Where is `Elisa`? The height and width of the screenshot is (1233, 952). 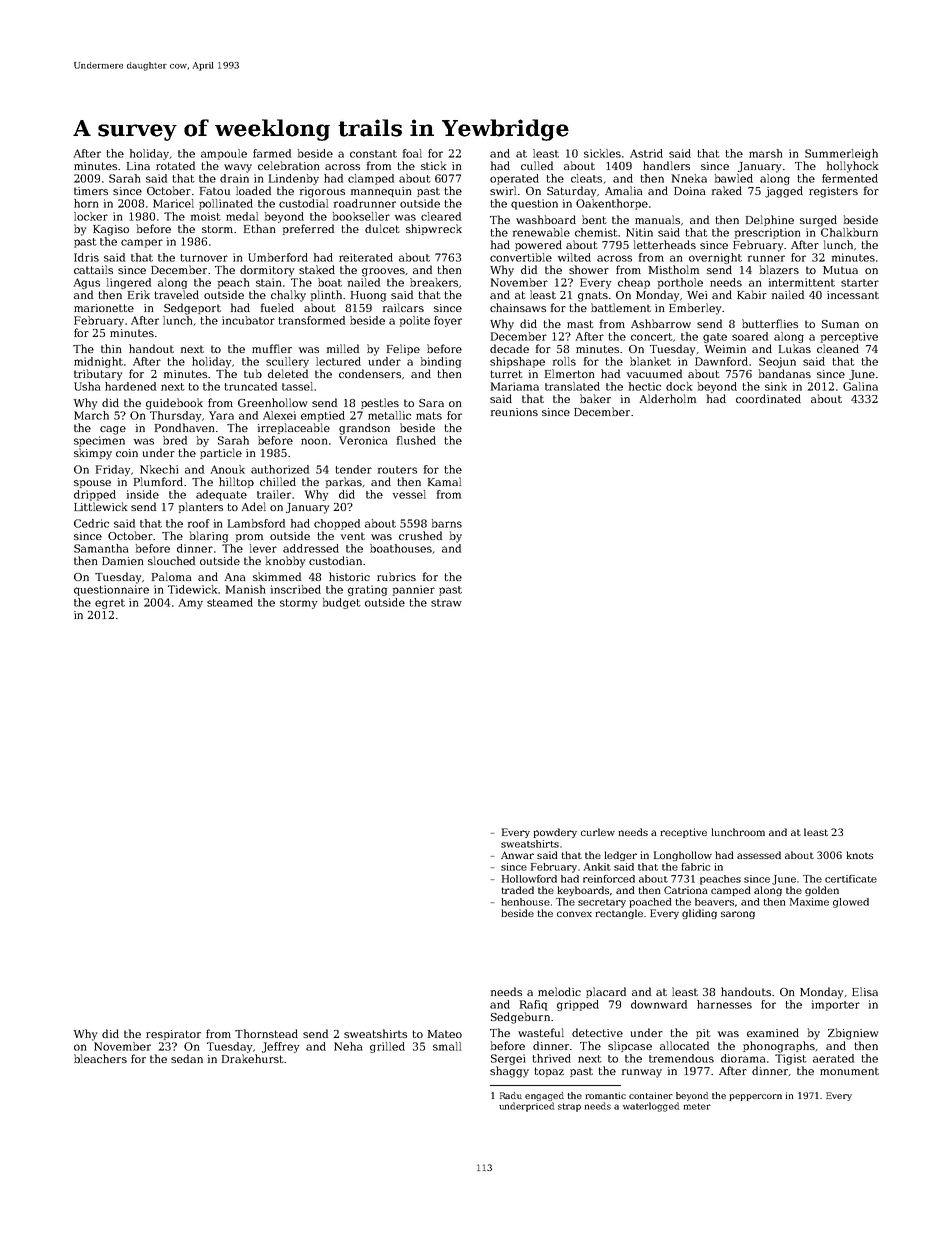
Elisa is located at coordinates (865, 991).
